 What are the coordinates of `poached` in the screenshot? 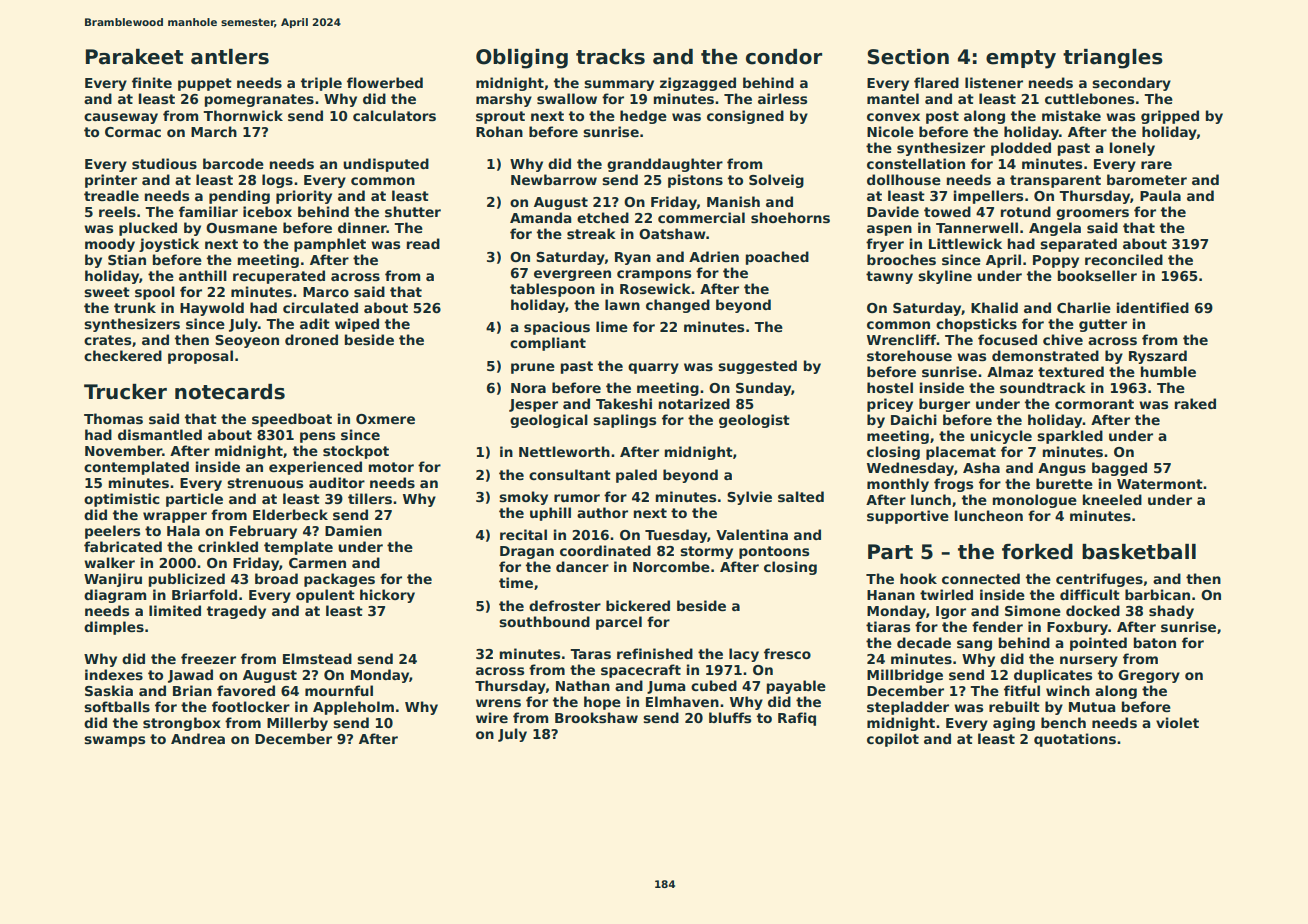 It's located at (777, 258).
